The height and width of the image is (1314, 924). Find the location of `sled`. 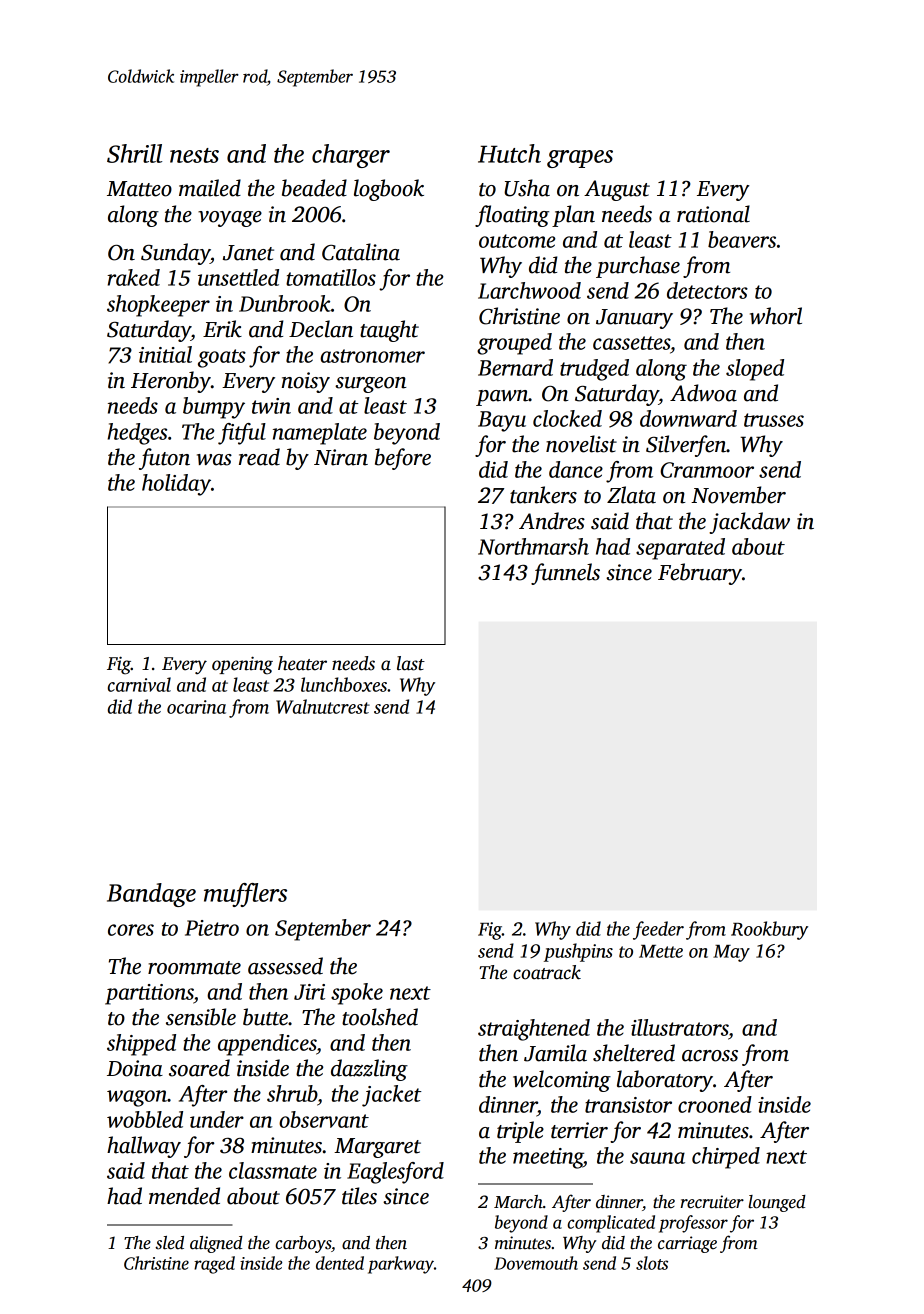

sled is located at coordinates (169, 1243).
